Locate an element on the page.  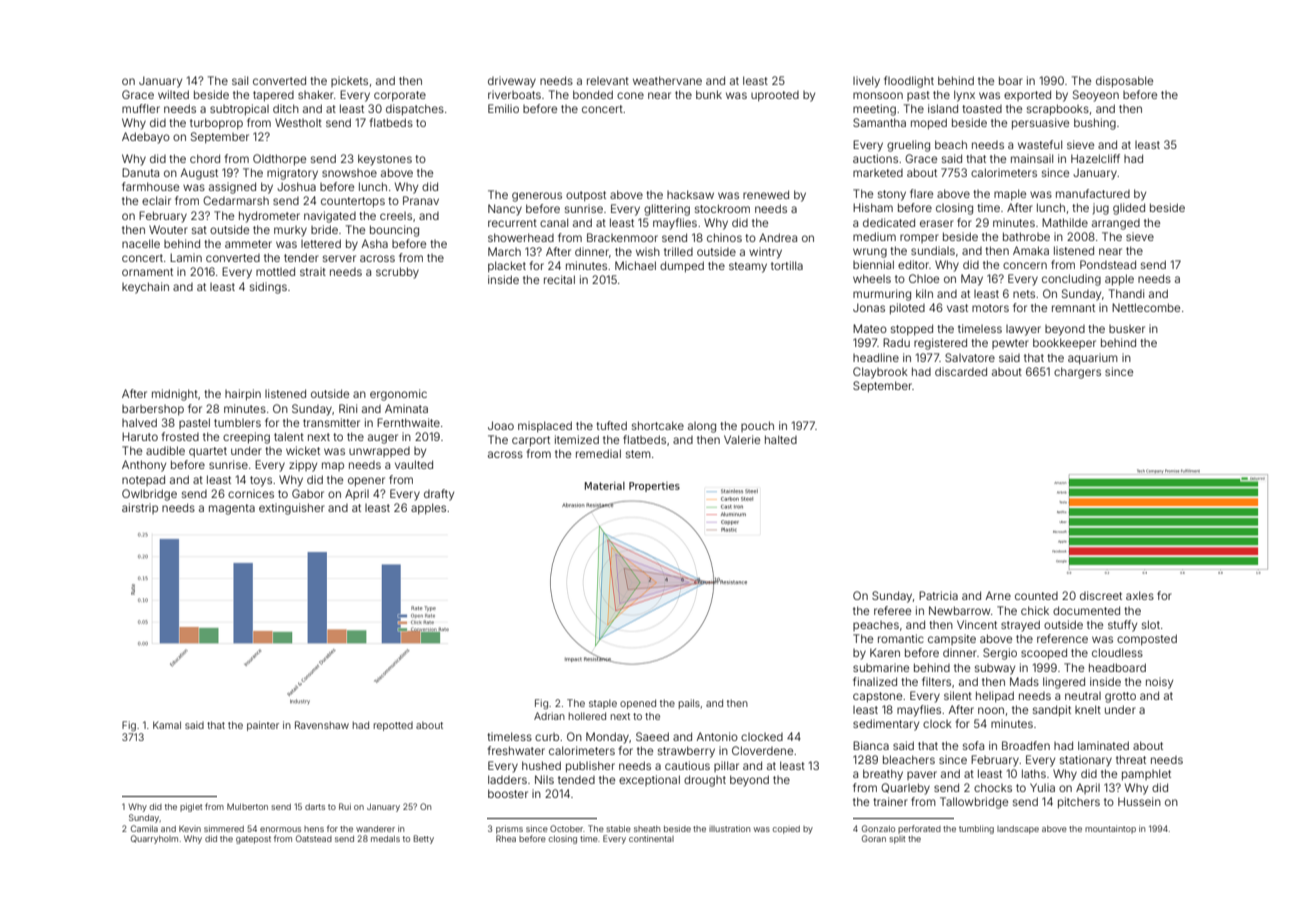
extinguisher is located at coordinates (292, 509).
